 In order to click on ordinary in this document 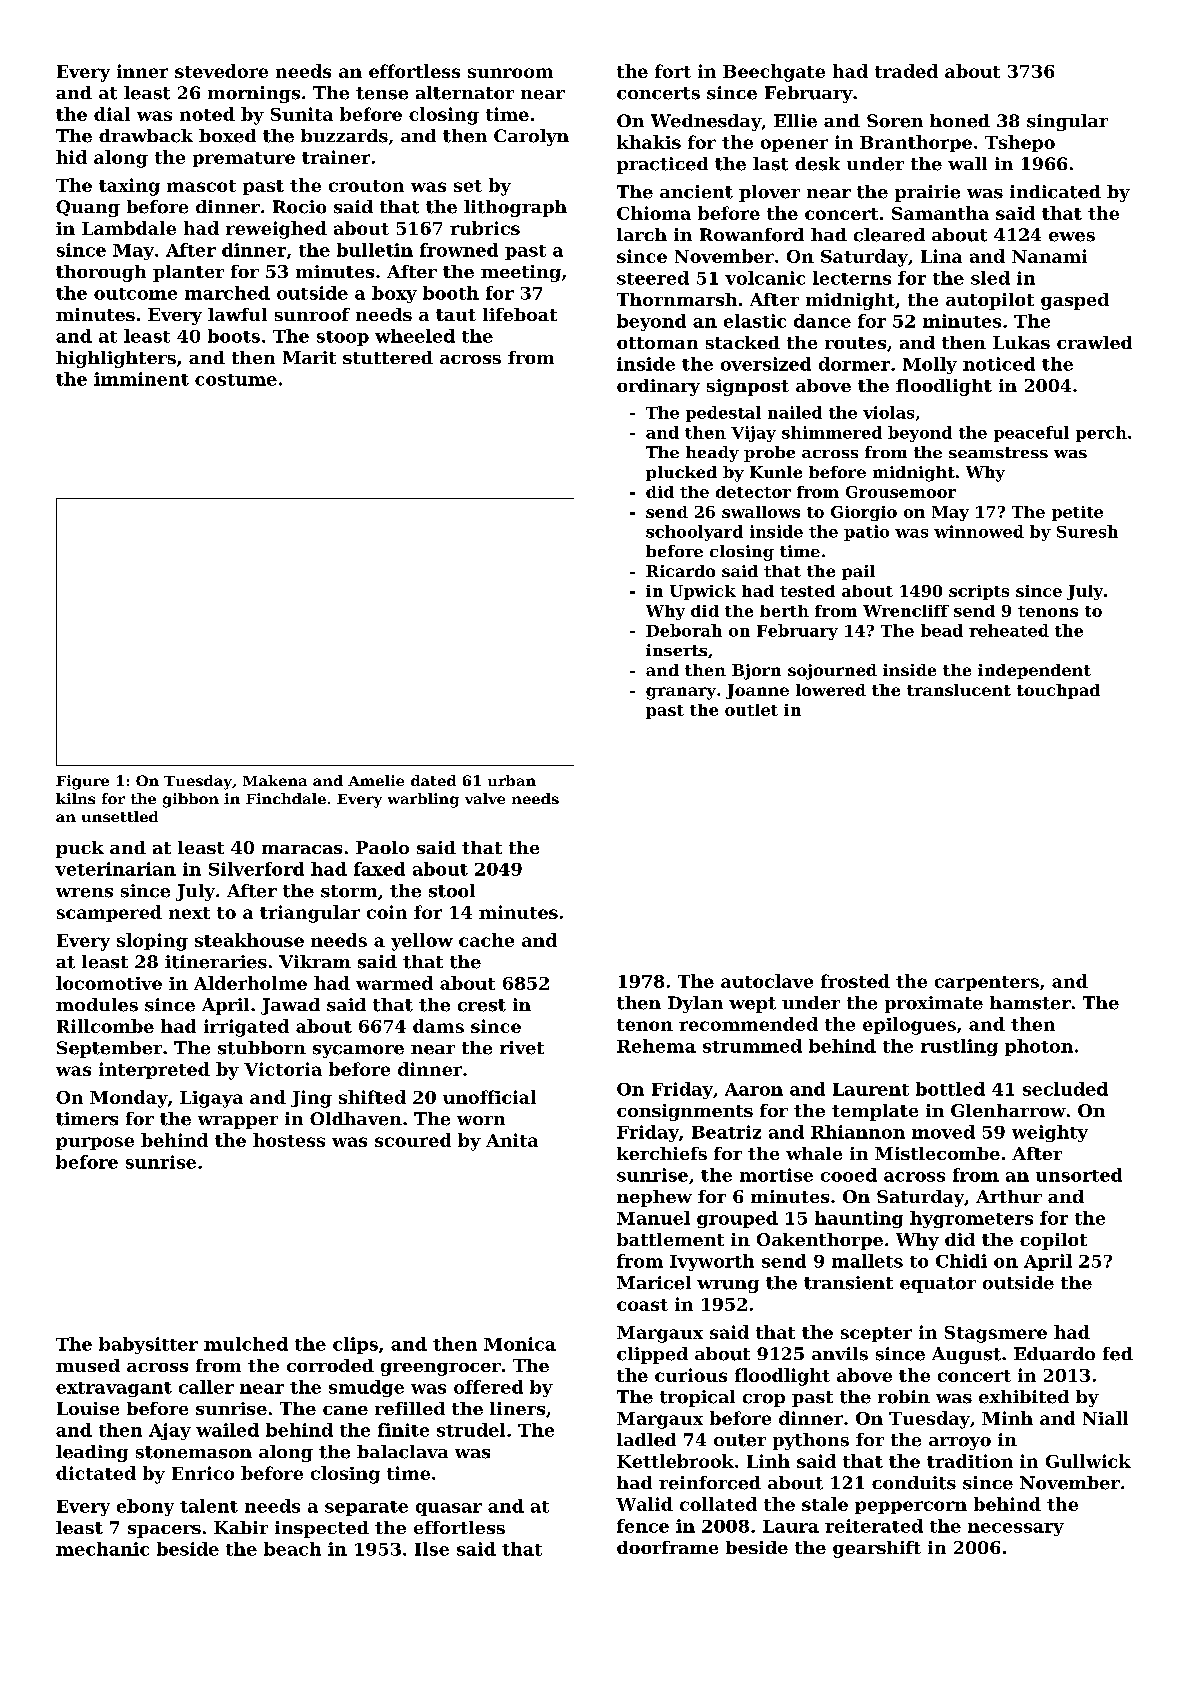, I will do `click(658, 387)`.
